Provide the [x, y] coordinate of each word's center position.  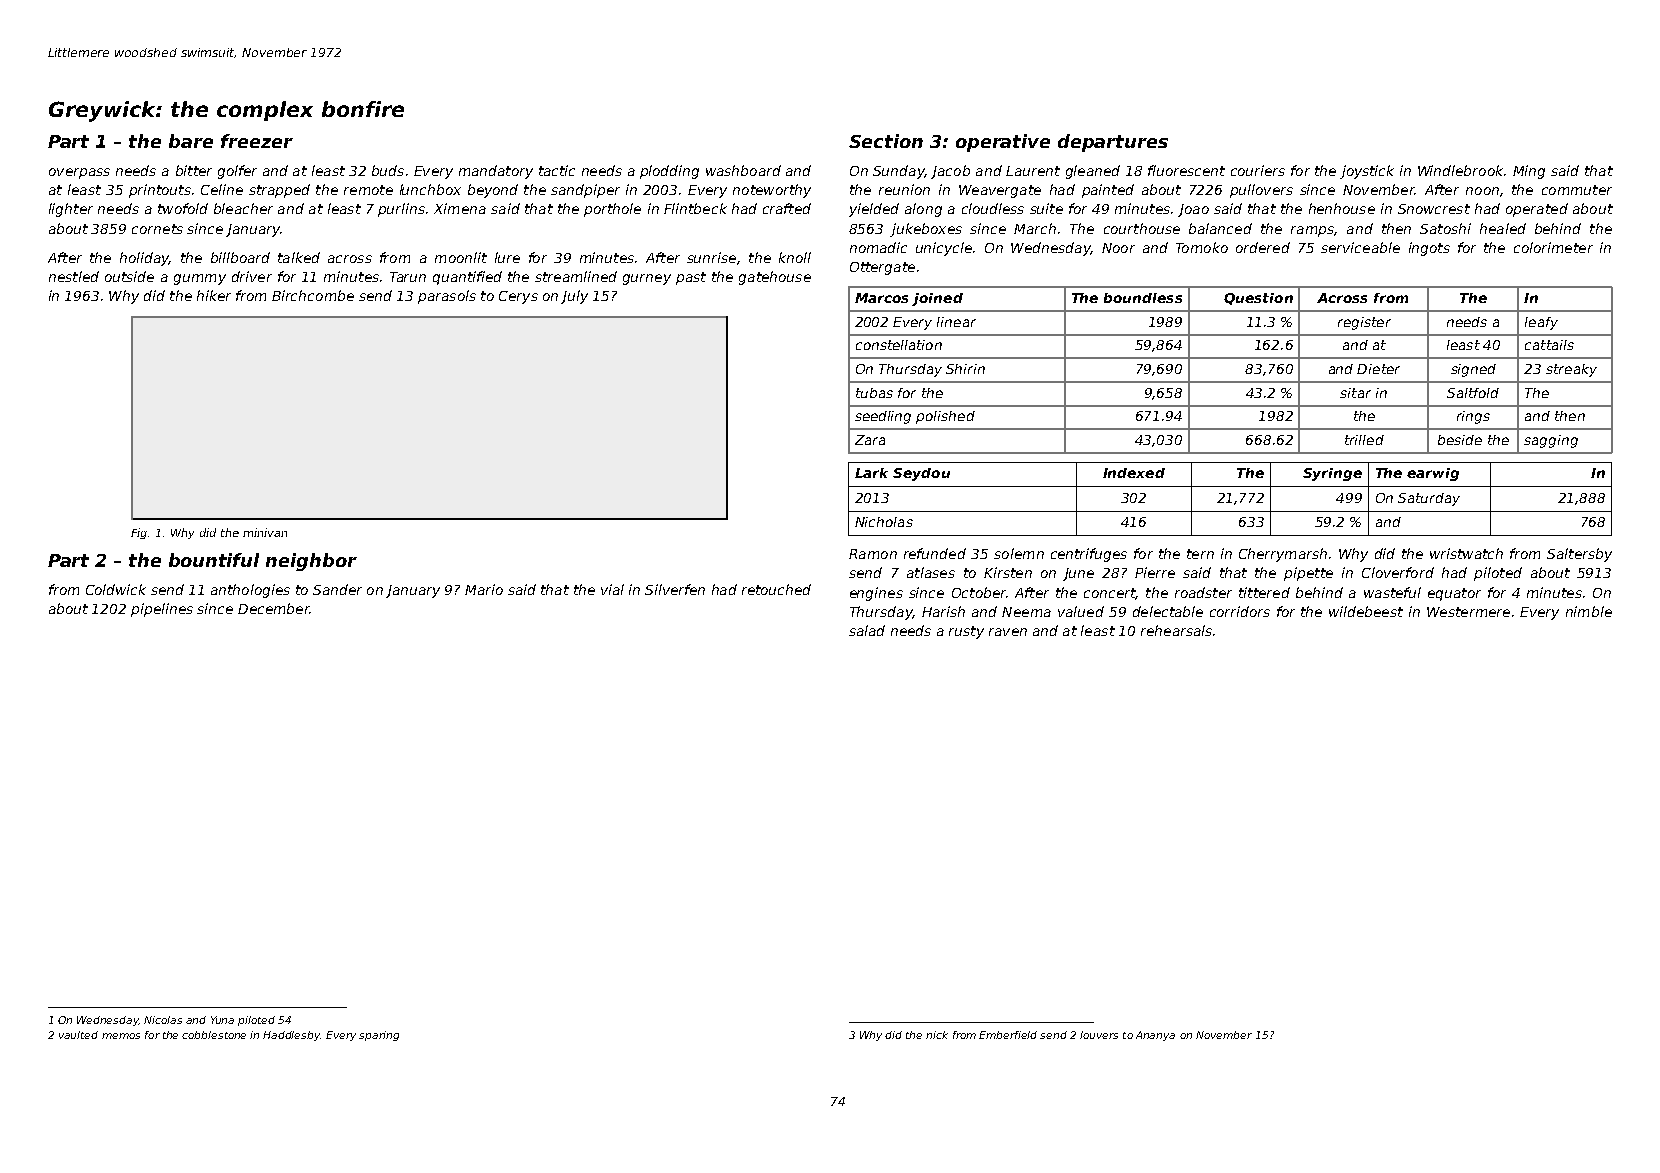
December [274, 608]
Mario [484, 589]
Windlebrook [1460, 170]
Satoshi [1445, 228]
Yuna [222, 1020]
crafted [787, 208]
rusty [966, 632]
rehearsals [1176, 630]
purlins [401, 210]
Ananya [1155, 1036]
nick [937, 1035]
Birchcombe [313, 295]
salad [867, 630]
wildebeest [1366, 611]
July [574, 297]
